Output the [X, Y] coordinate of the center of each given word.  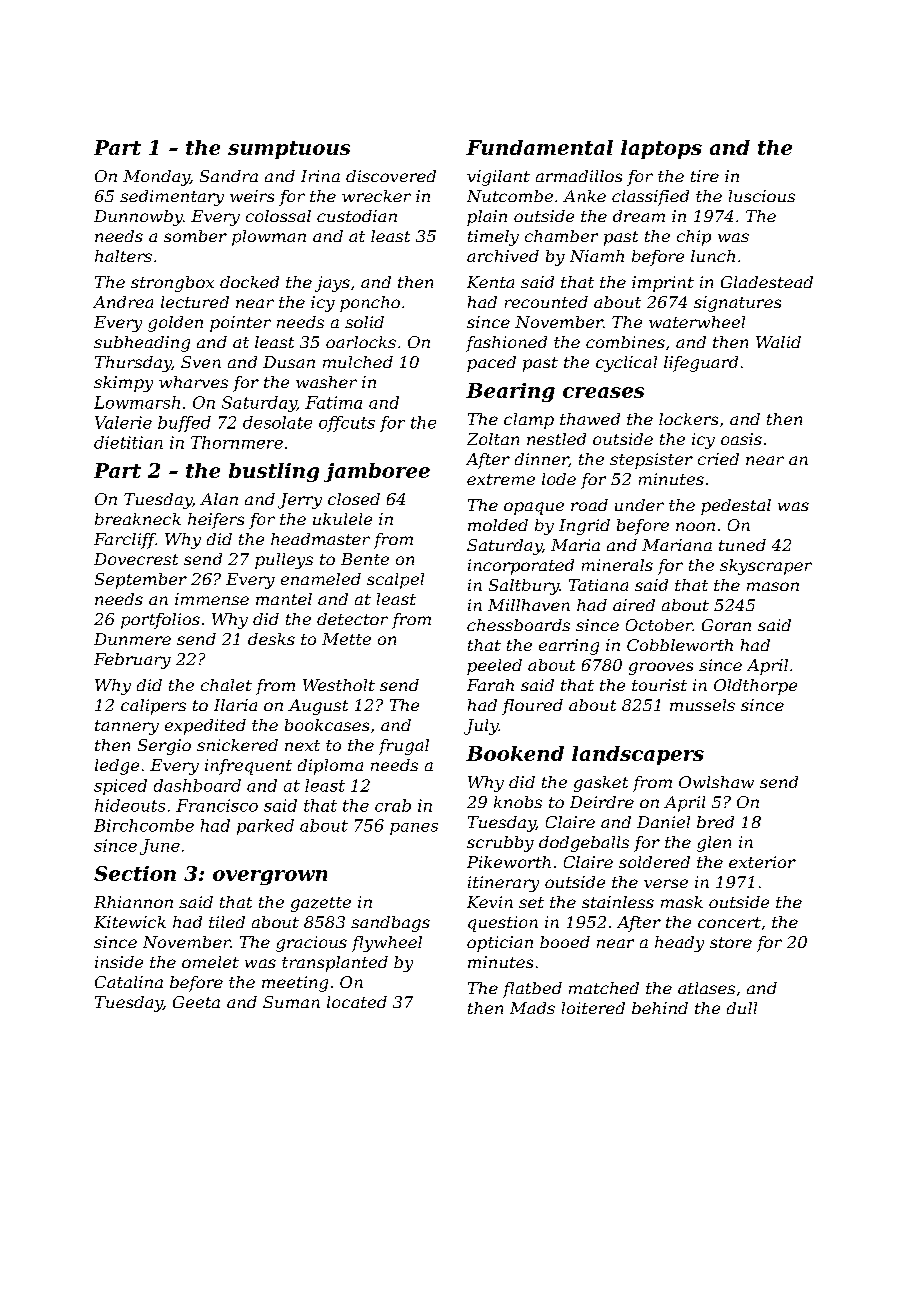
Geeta [196, 1002]
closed [354, 499]
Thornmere [237, 442]
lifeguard [701, 364]
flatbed [532, 990]
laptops [661, 149]
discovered [391, 176]
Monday [156, 178]
